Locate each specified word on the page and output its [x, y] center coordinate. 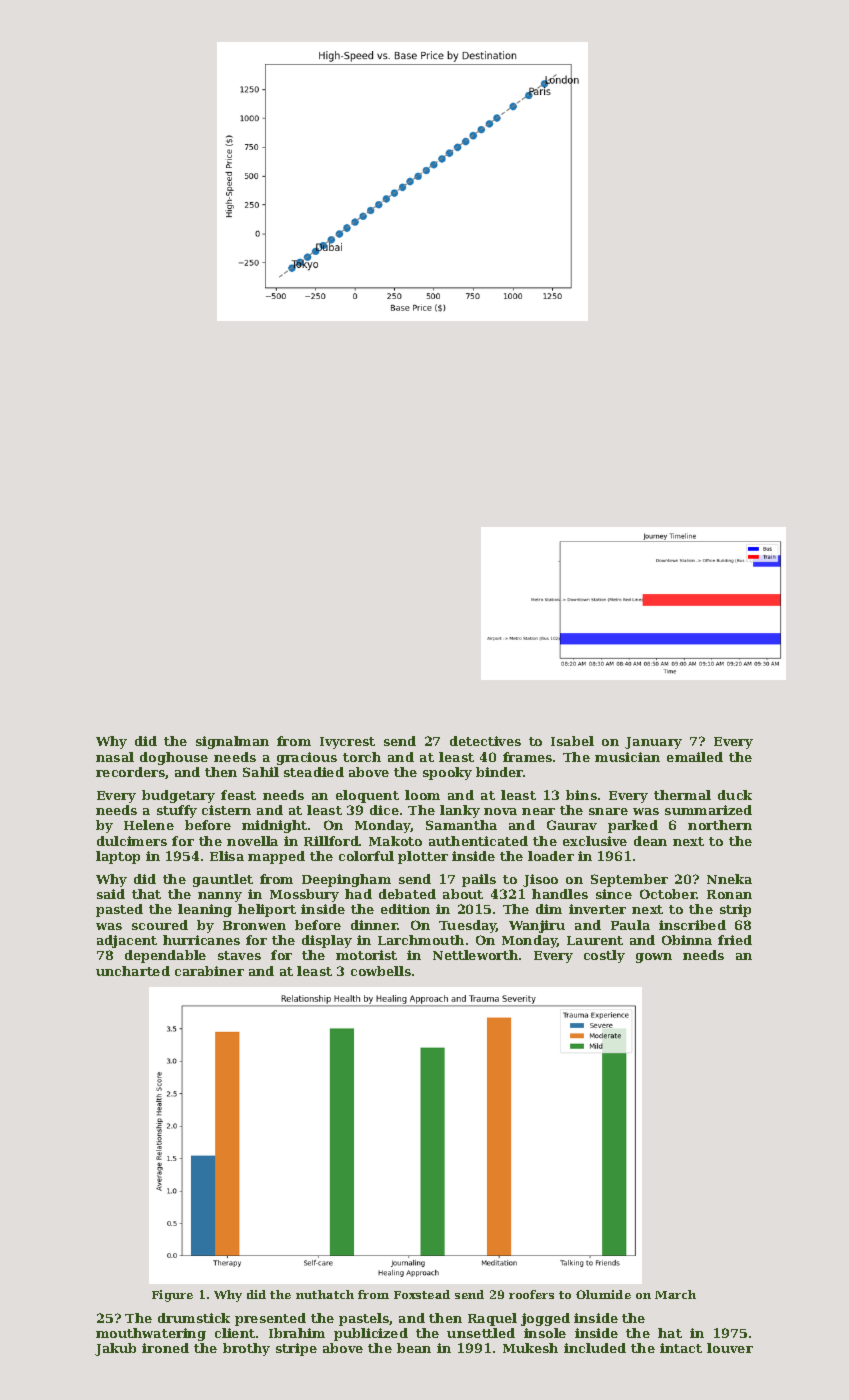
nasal [115, 757]
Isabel [572, 741]
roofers [531, 1294]
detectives [485, 741]
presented [270, 1319]
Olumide [603, 1294]
